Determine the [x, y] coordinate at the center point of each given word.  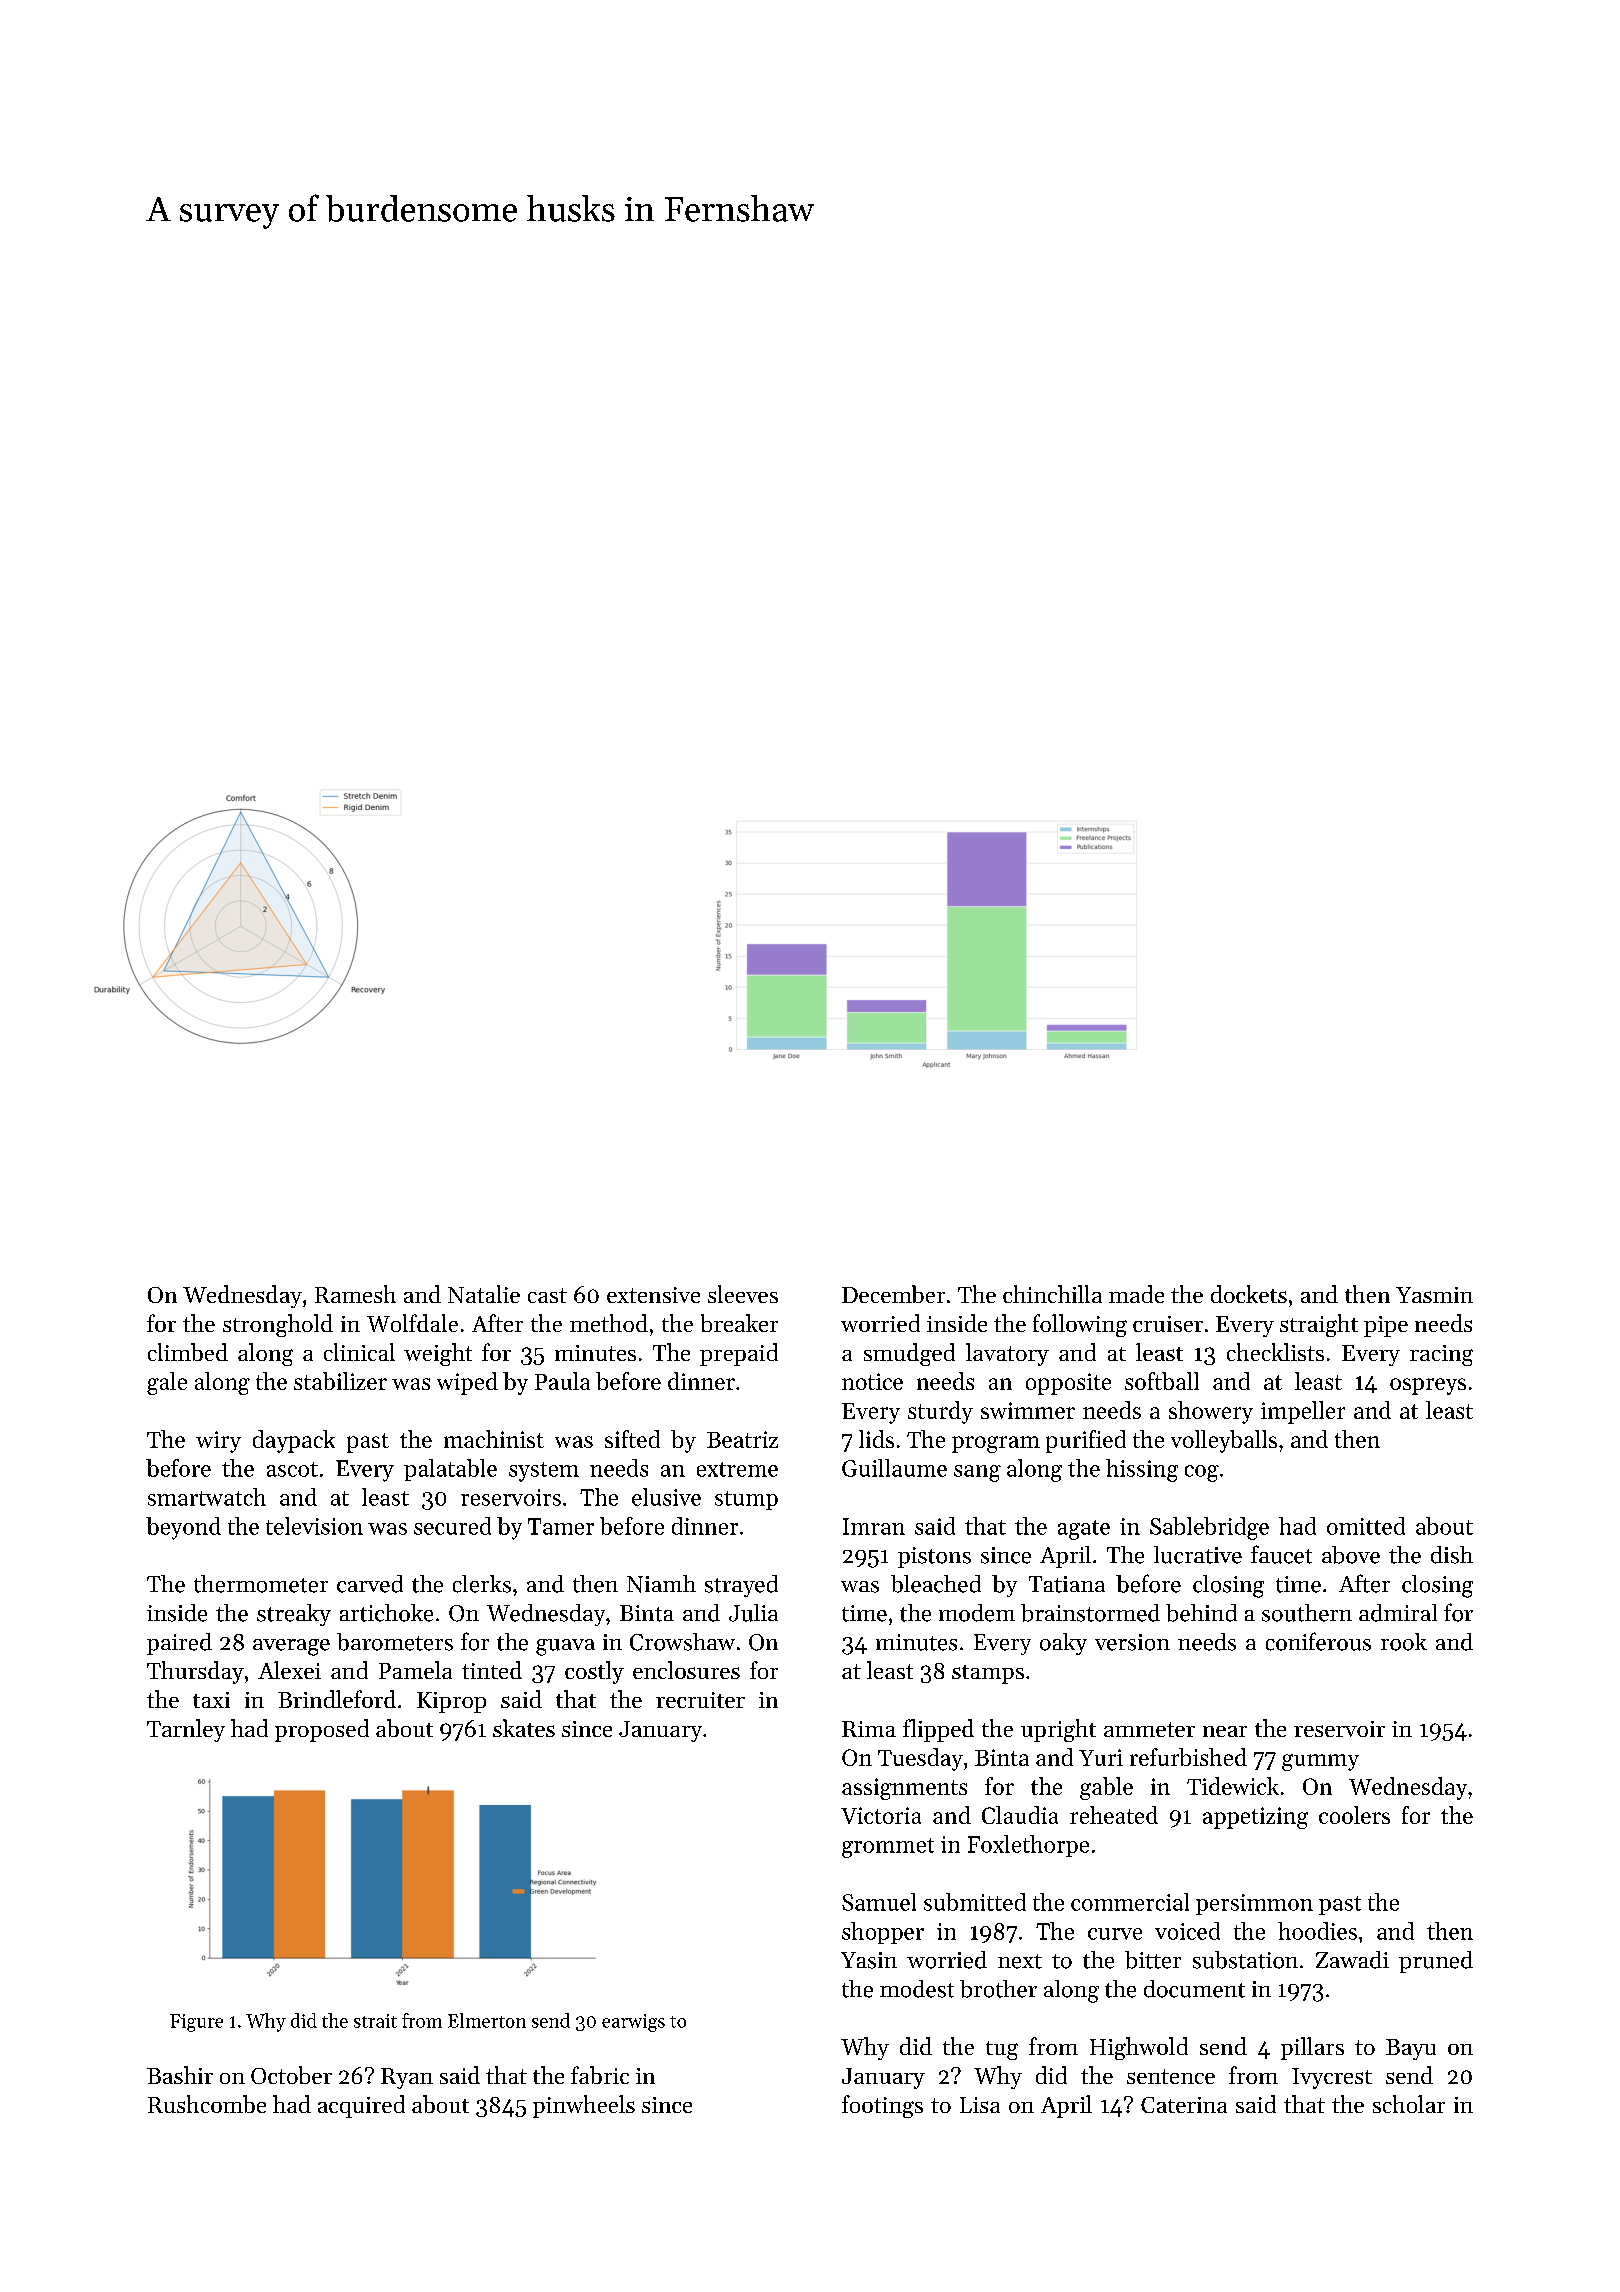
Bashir [180, 2075]
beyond [183, 1528]
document [1194, 1989]
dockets [1249, 1294]
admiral [1398, 1613]
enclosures [686, 1670]
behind [1201, 1613]
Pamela [415, 1670]
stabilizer [340, 1381]
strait [375, 2021]
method [609, 1323]
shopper [883, 1933]
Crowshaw [682, 1642]
